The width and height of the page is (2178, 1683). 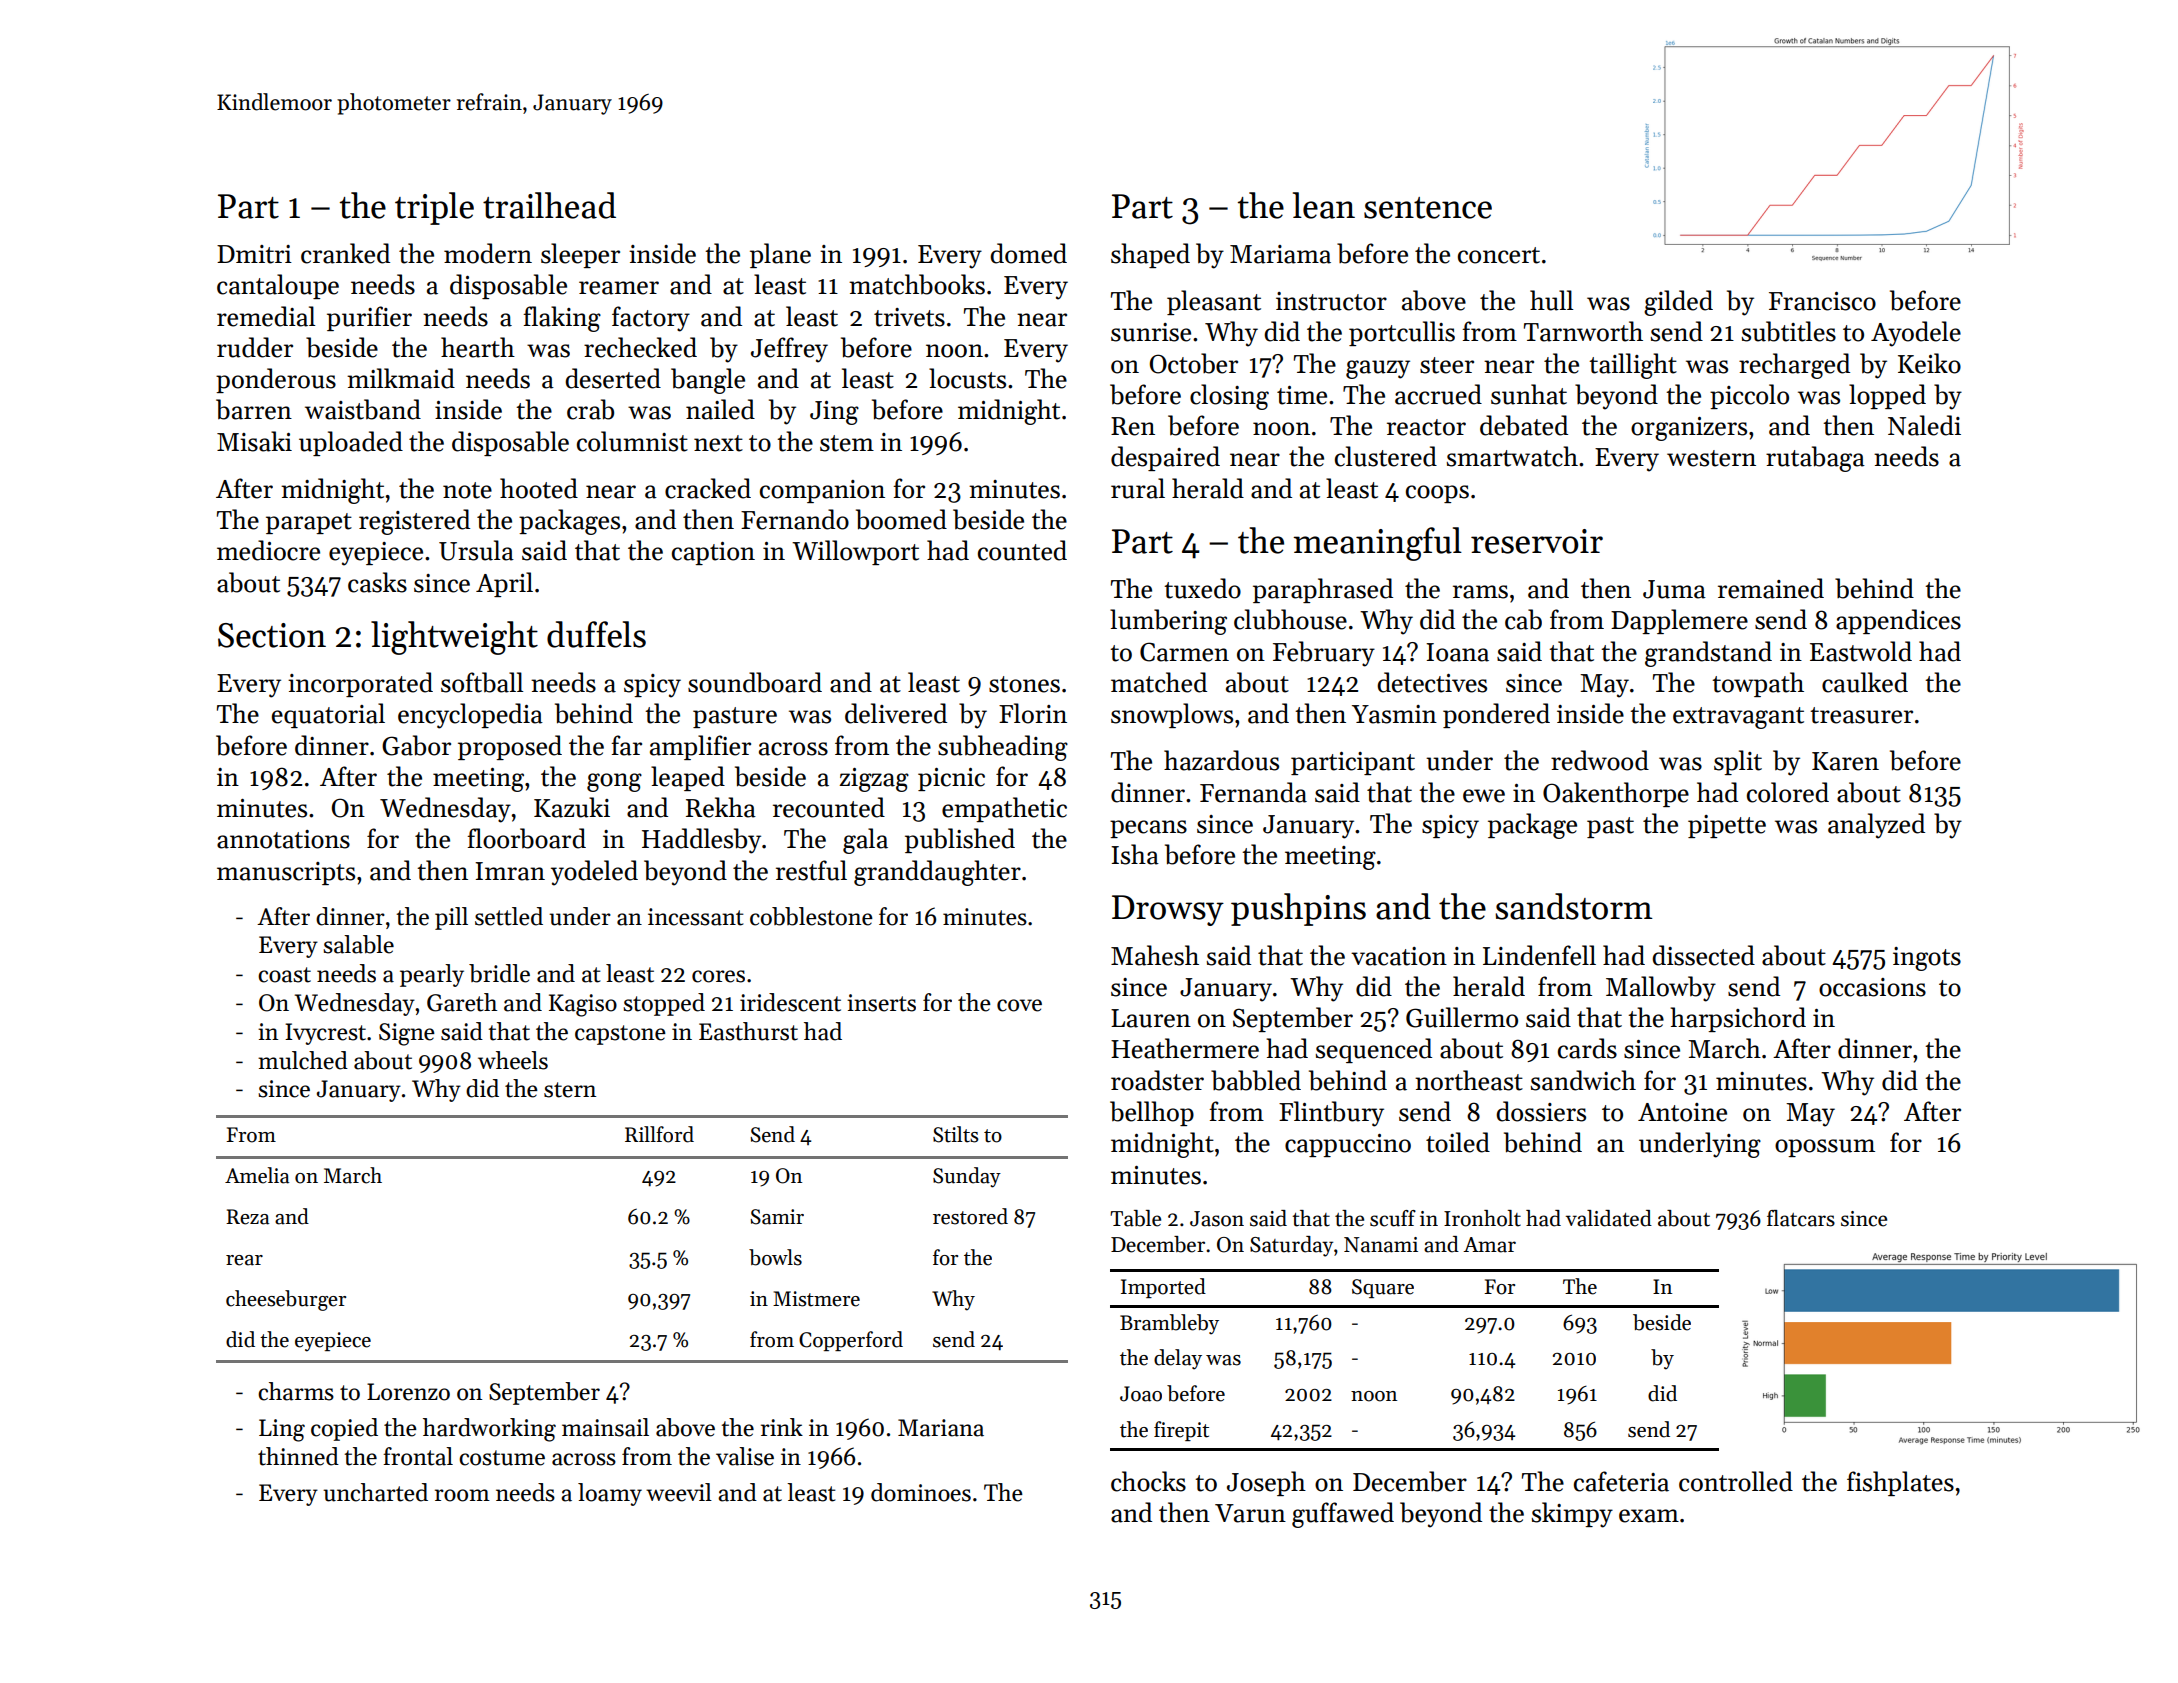 What do you see at coordinates (257, 1175) in the page?
I see `Amelia` at bounding box center [257, 1175].
